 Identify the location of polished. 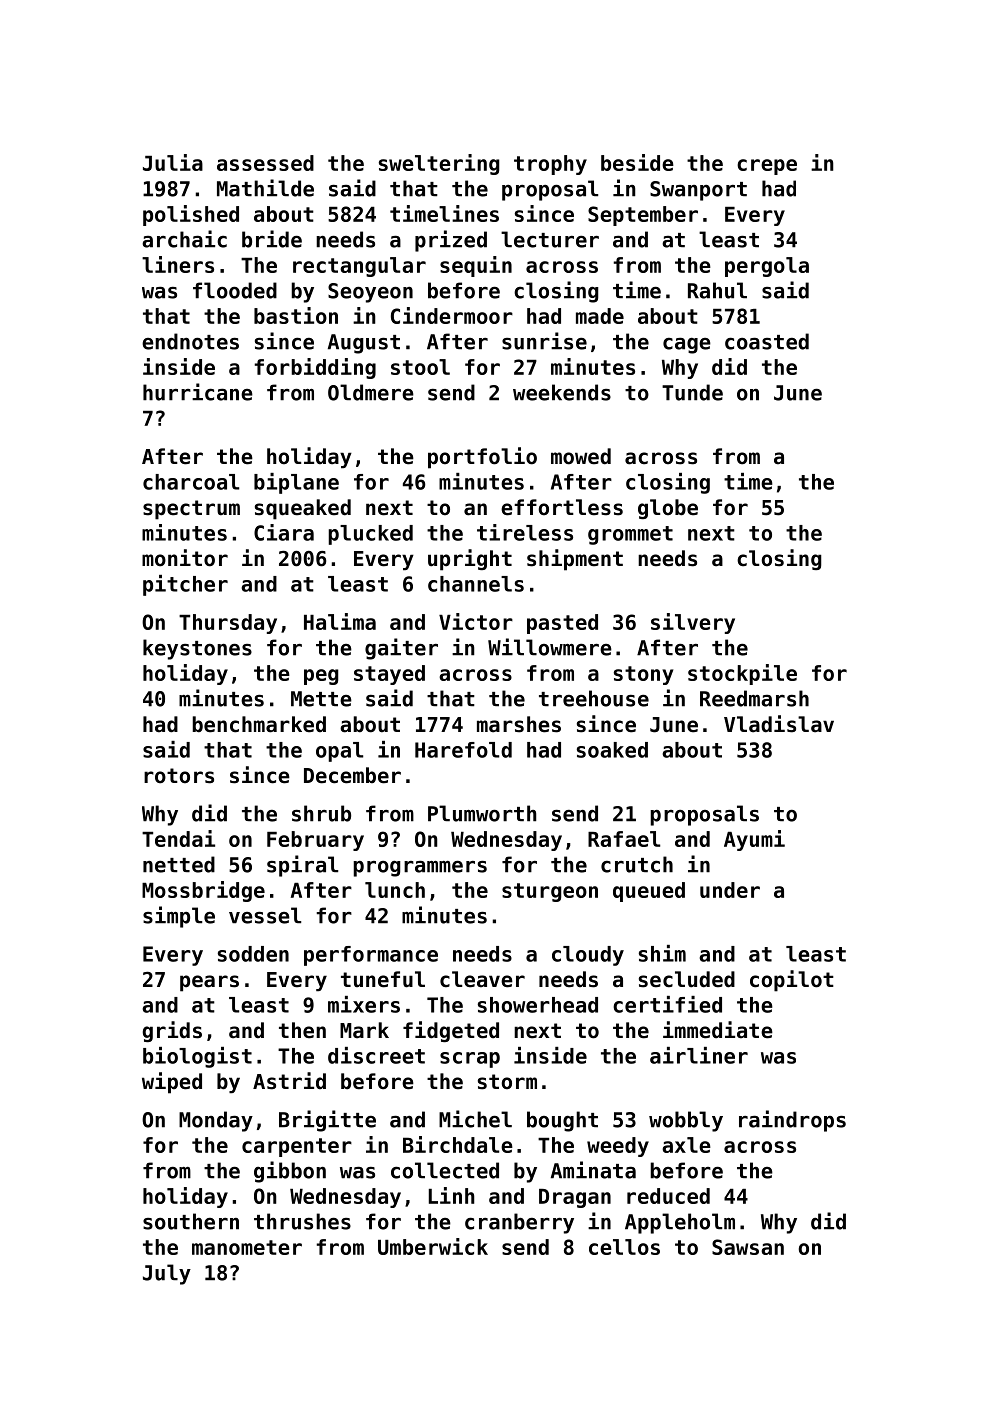
(191, 215).
